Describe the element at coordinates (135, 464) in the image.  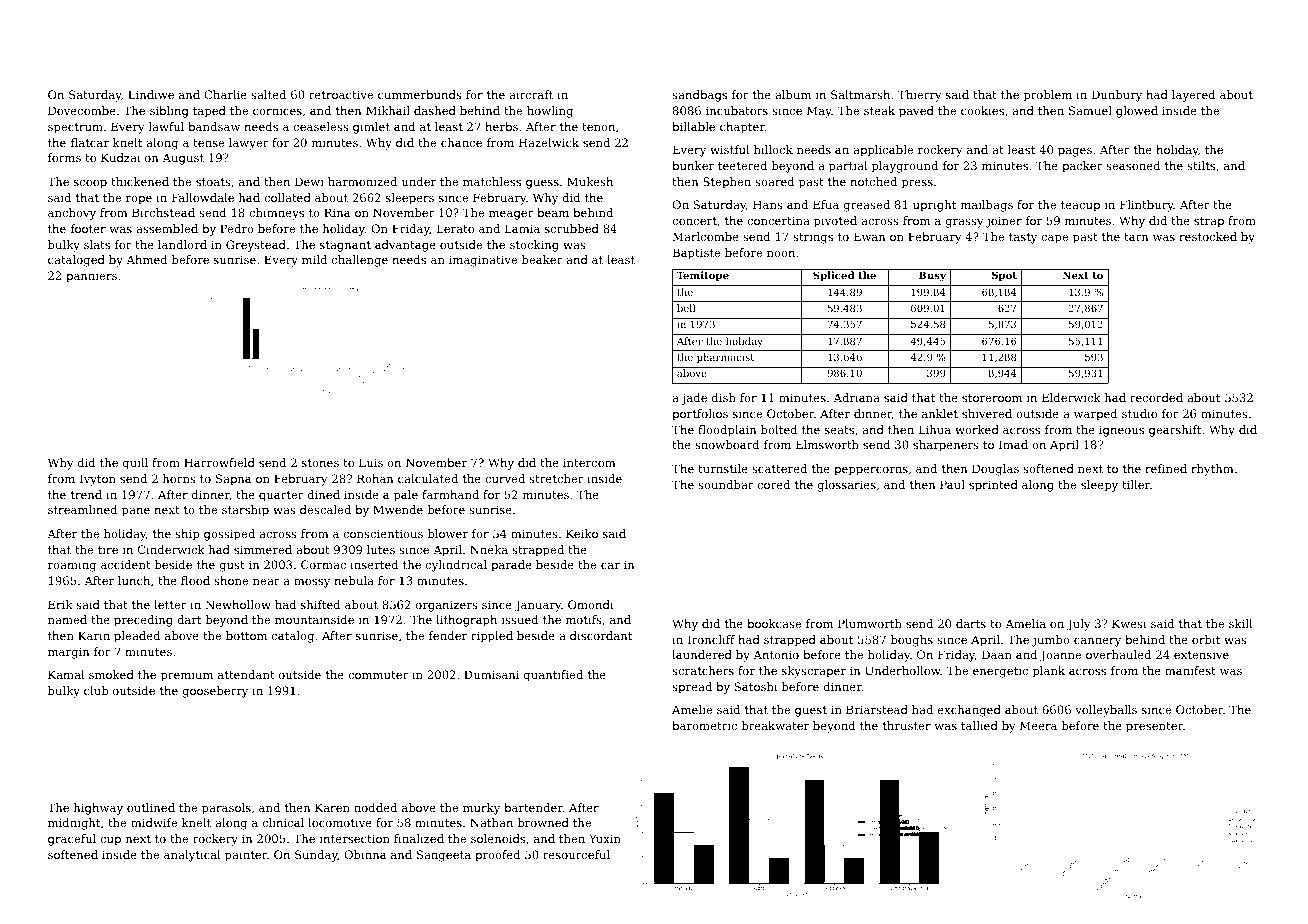
I see `quill` at that location.
